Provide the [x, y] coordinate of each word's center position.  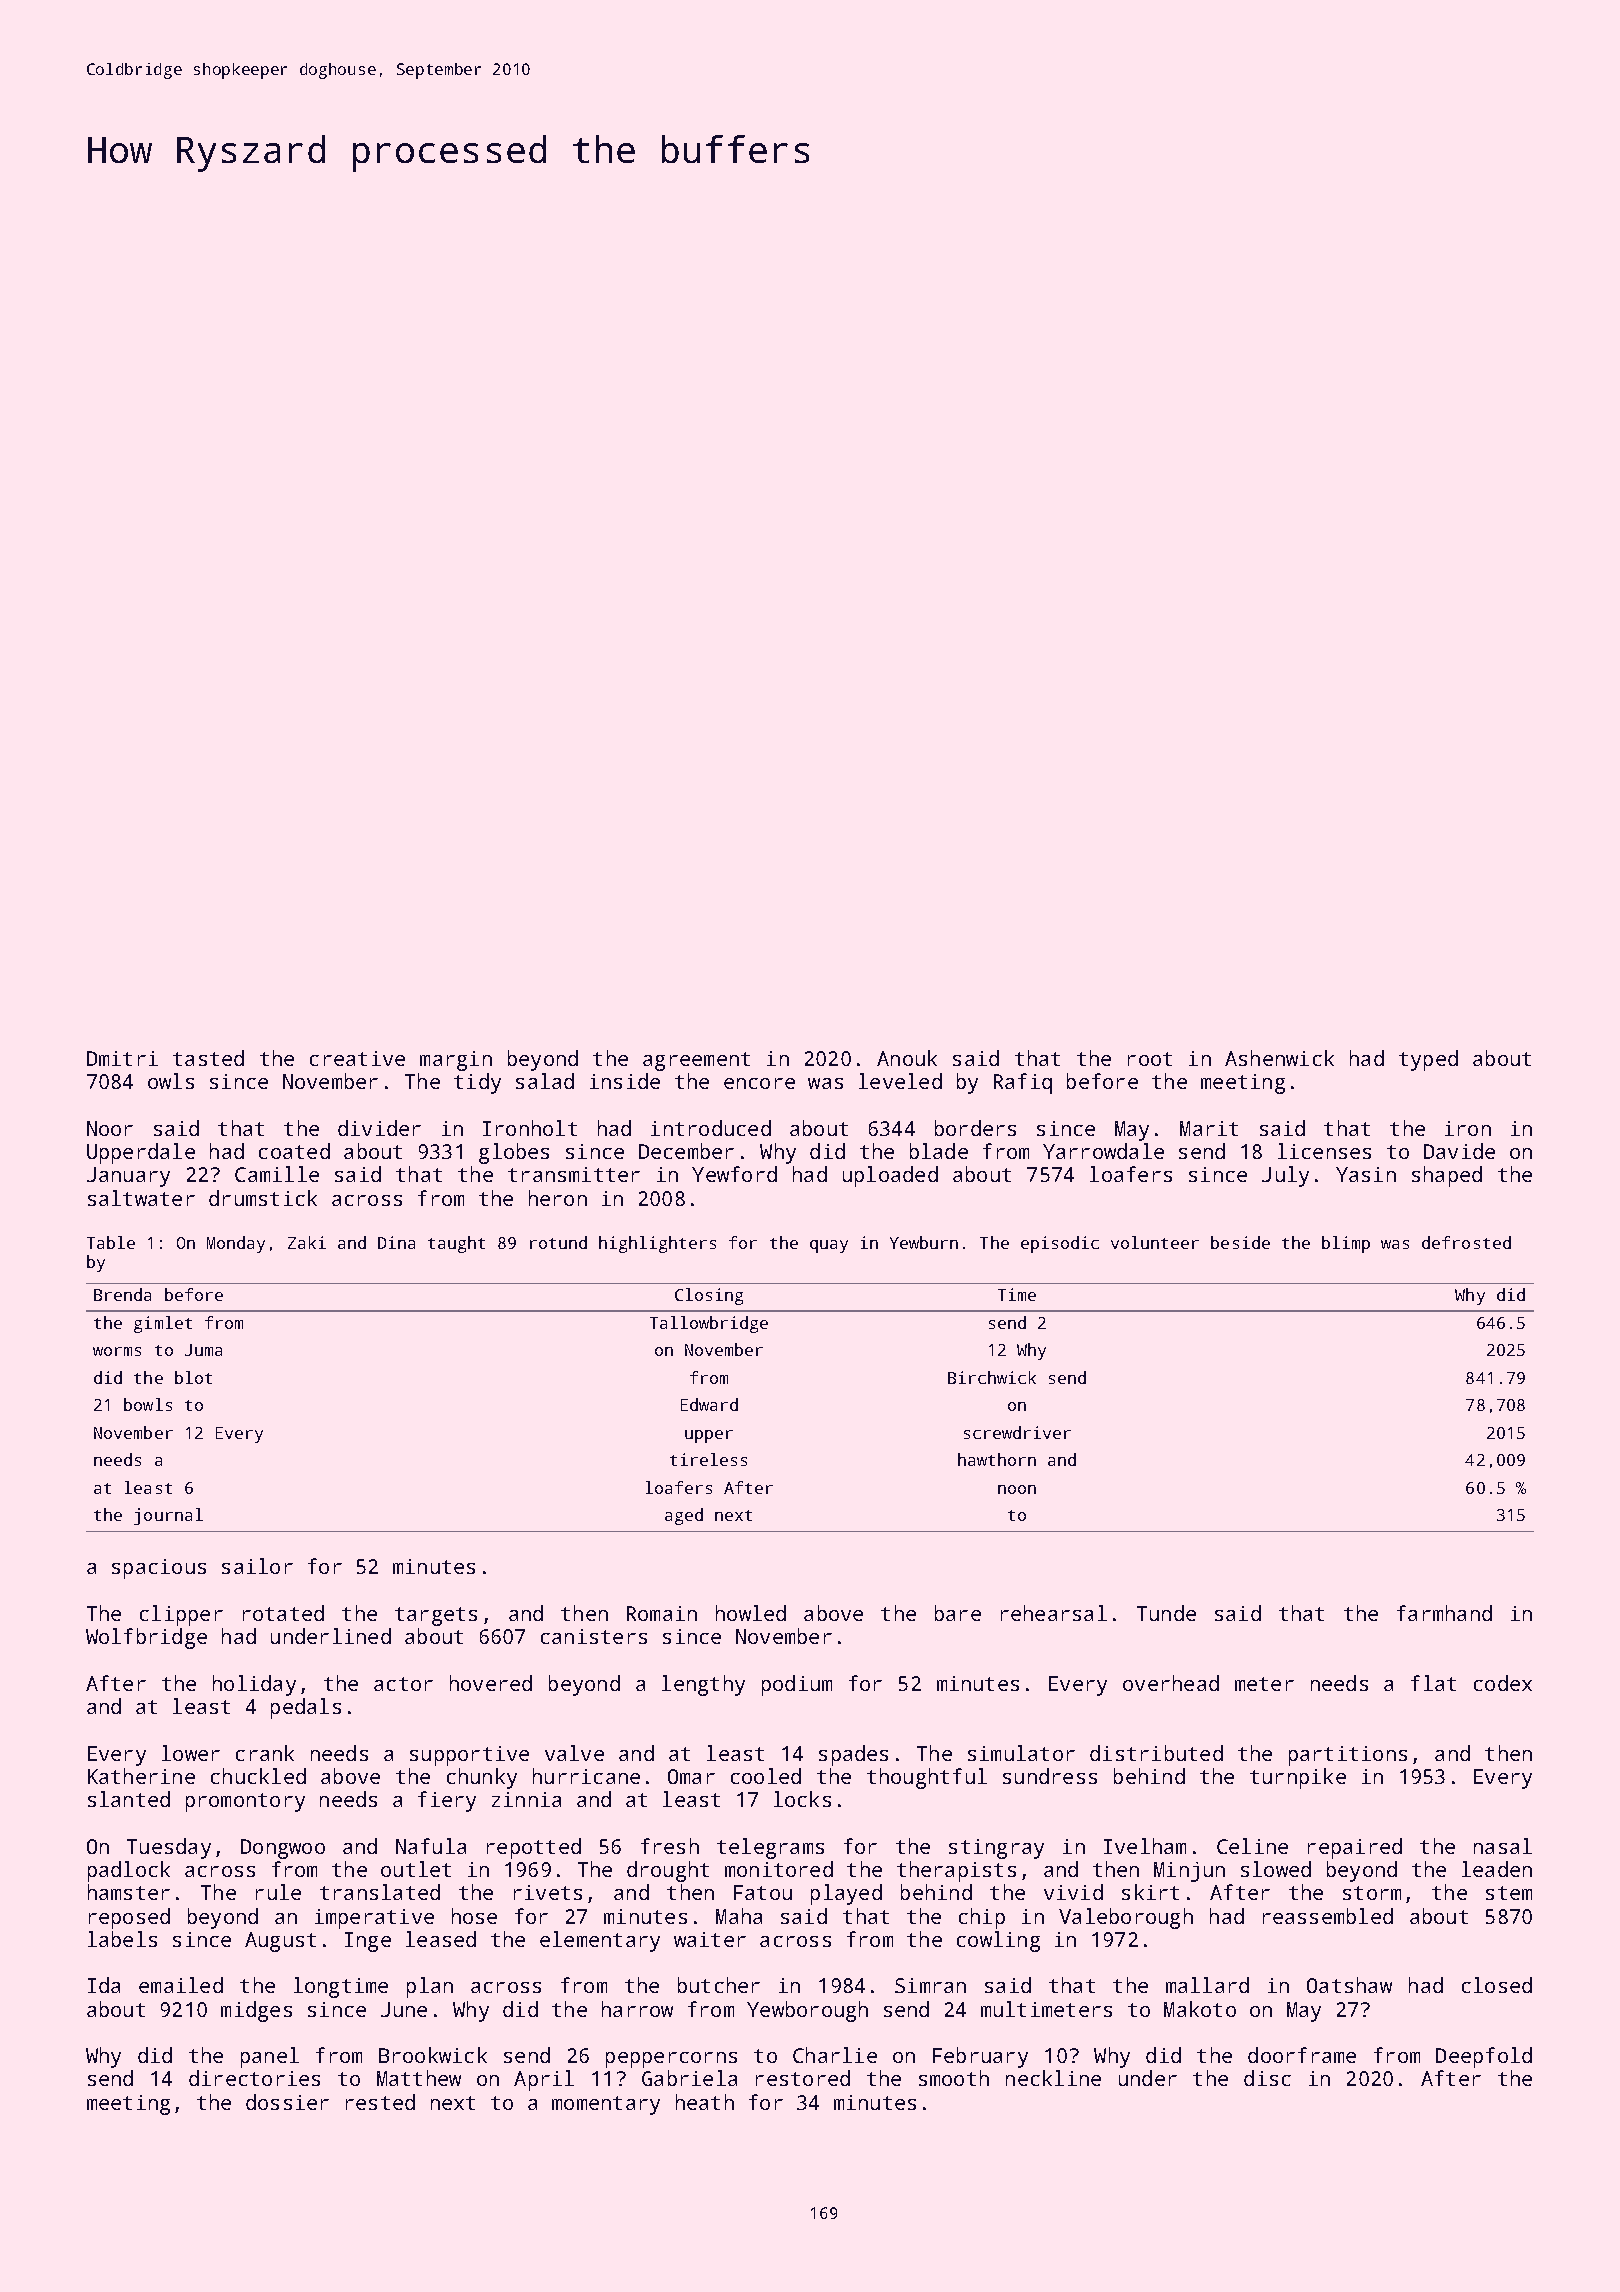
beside [1240, 1242]
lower [191, 1753]
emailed [181, 1985]
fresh [670, 1846]
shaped [1447, 1176]
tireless [708, 1459]
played [846, 1894]
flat [1433, 1683]
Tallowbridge [709, 1324]
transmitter [574, 1174]
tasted [208, 1058]
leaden [1497, 1869]
